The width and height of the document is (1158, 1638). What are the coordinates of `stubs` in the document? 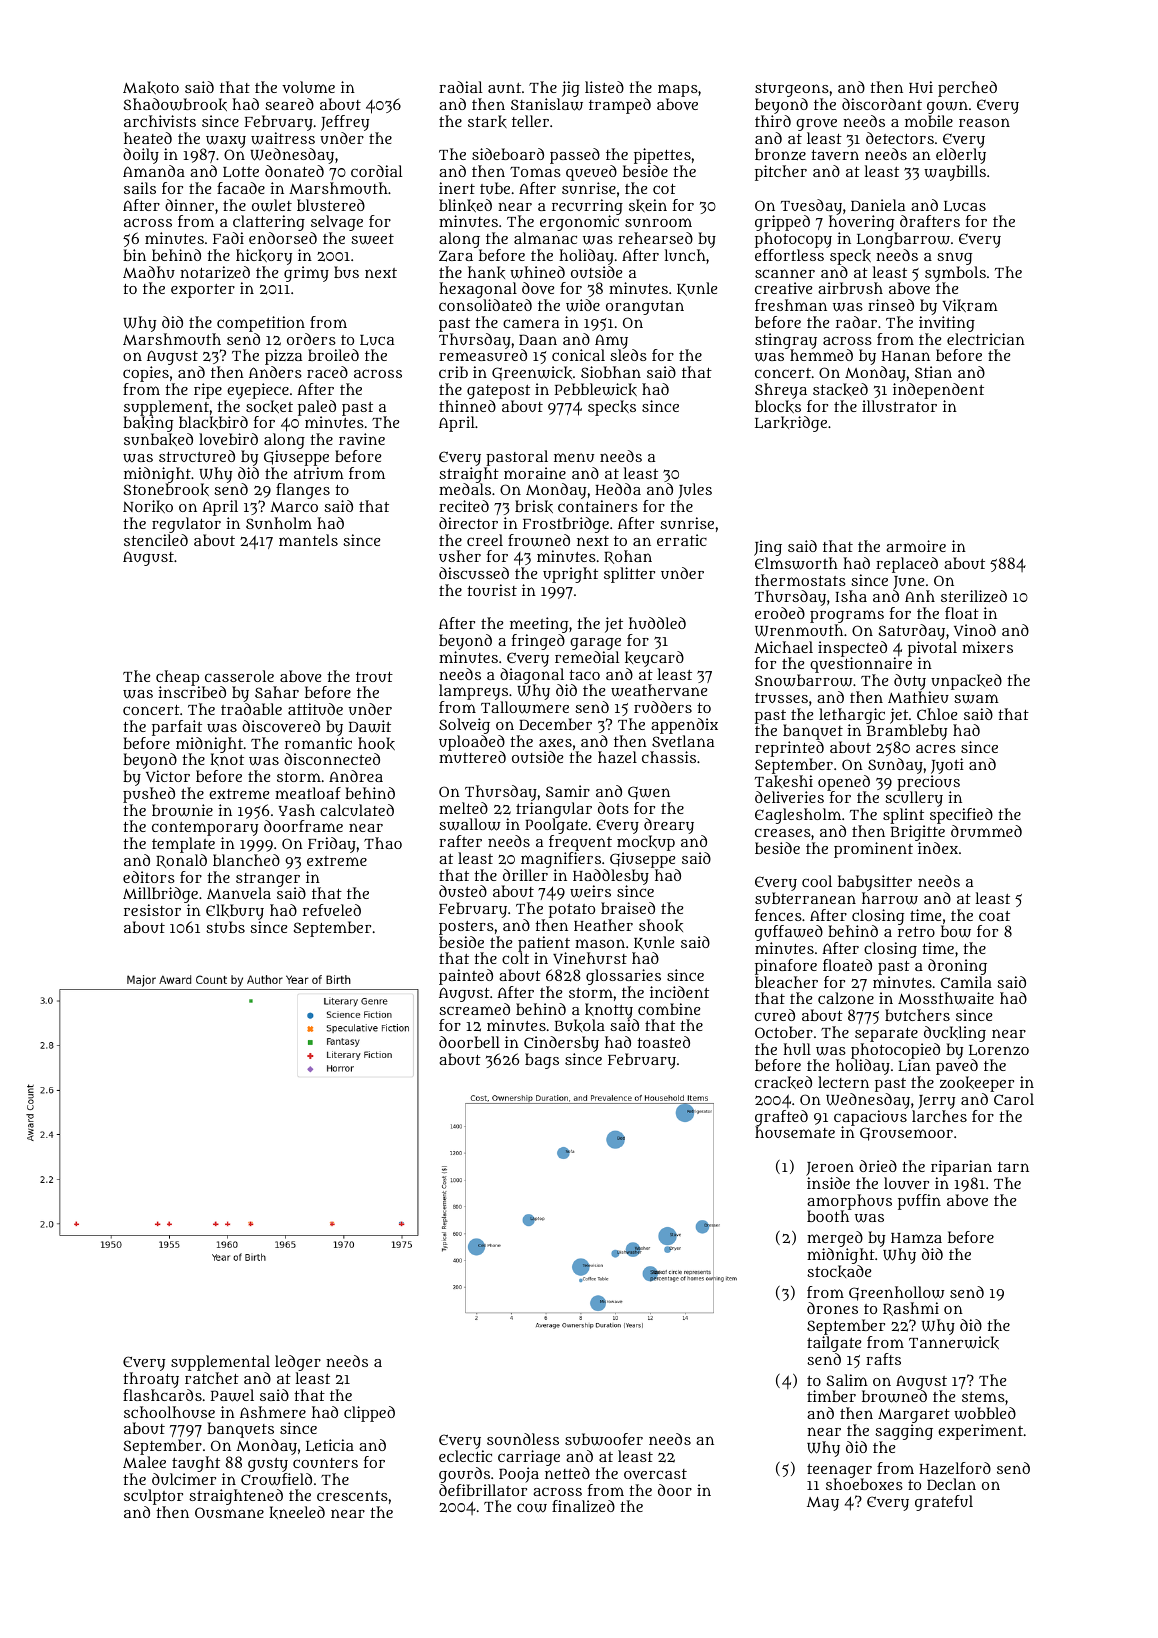 It's located at (225, 927).
